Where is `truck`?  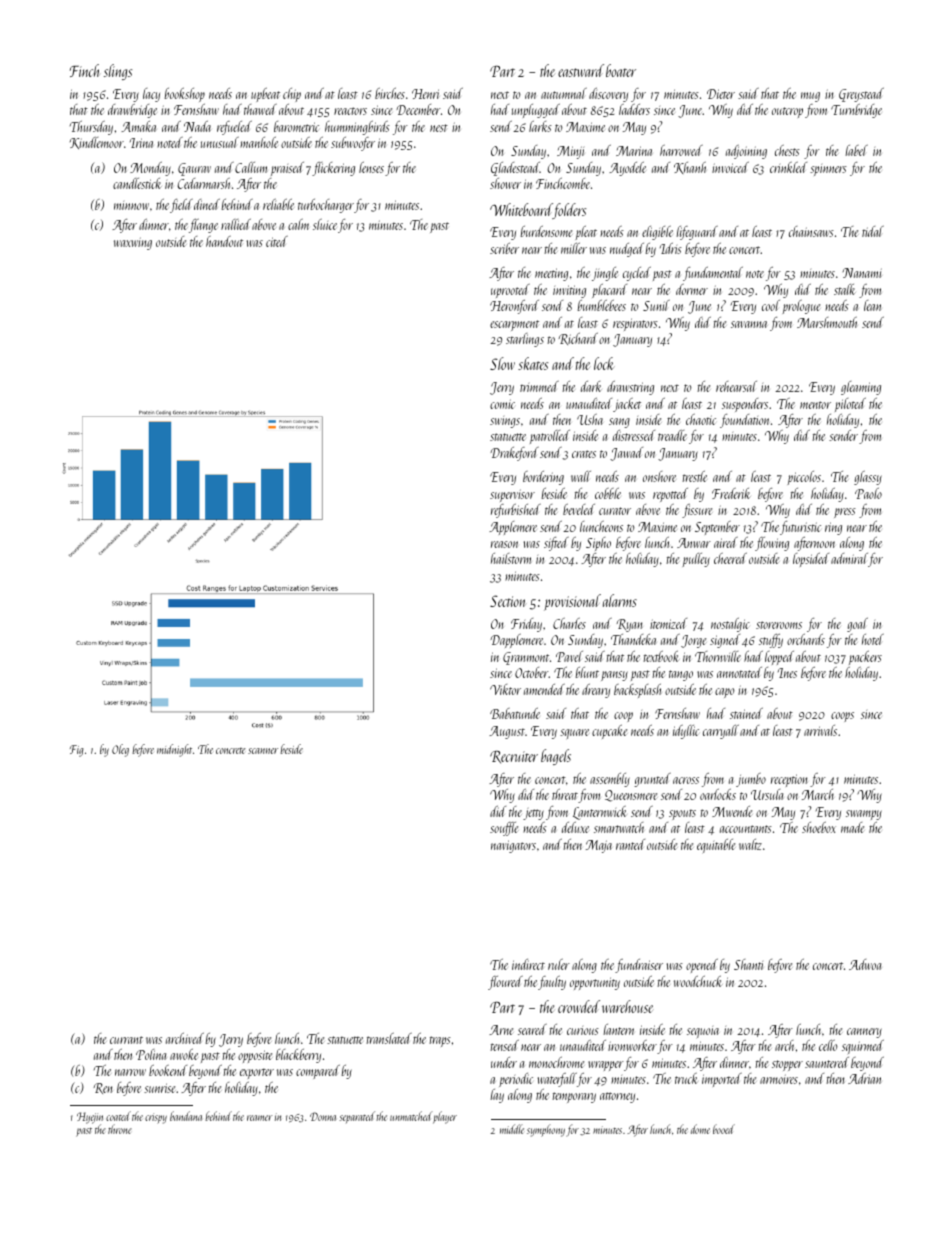
truck is located at coordinates (686, 1078).
